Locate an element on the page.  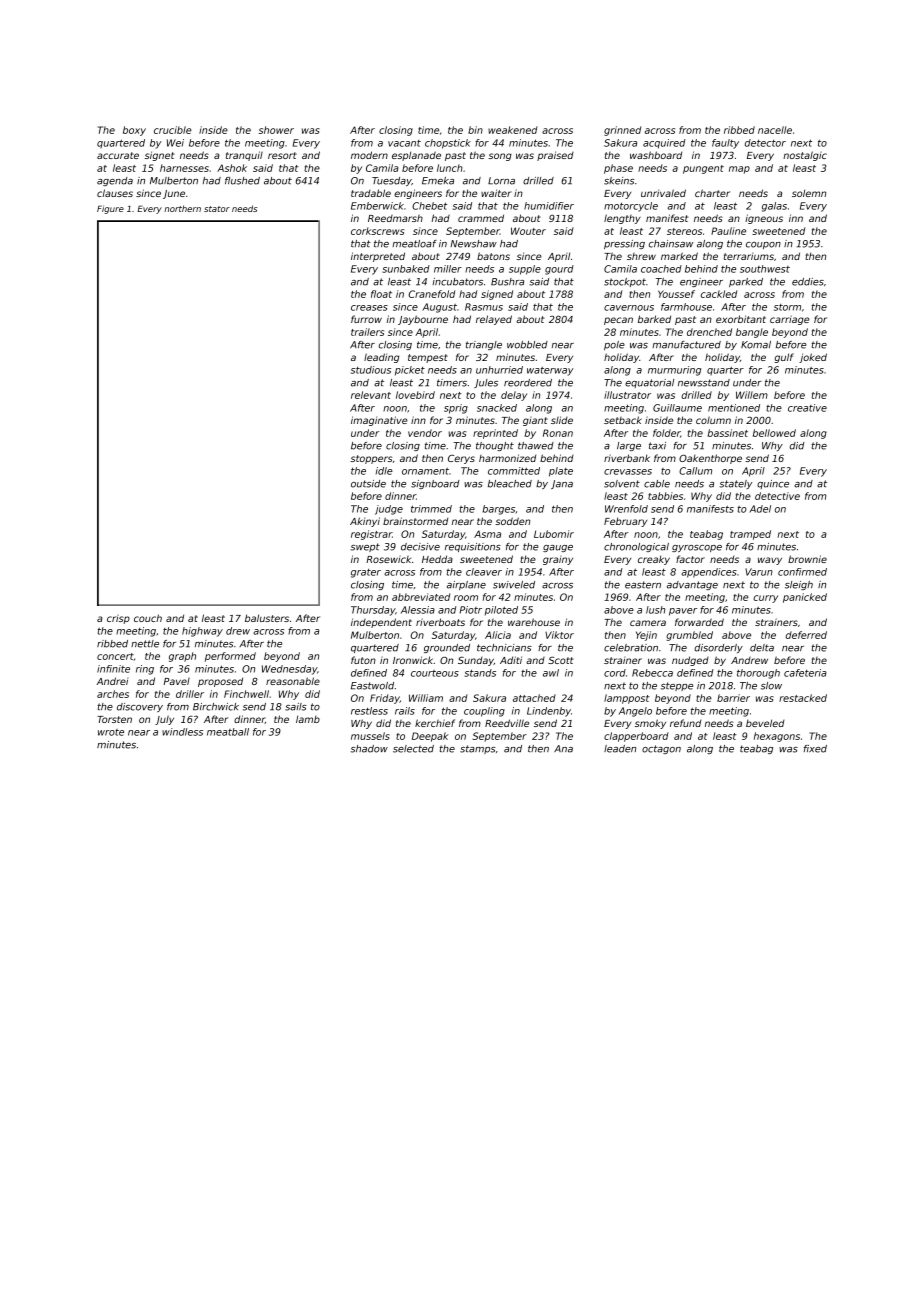
windless is located at coordinates (182, 732).
